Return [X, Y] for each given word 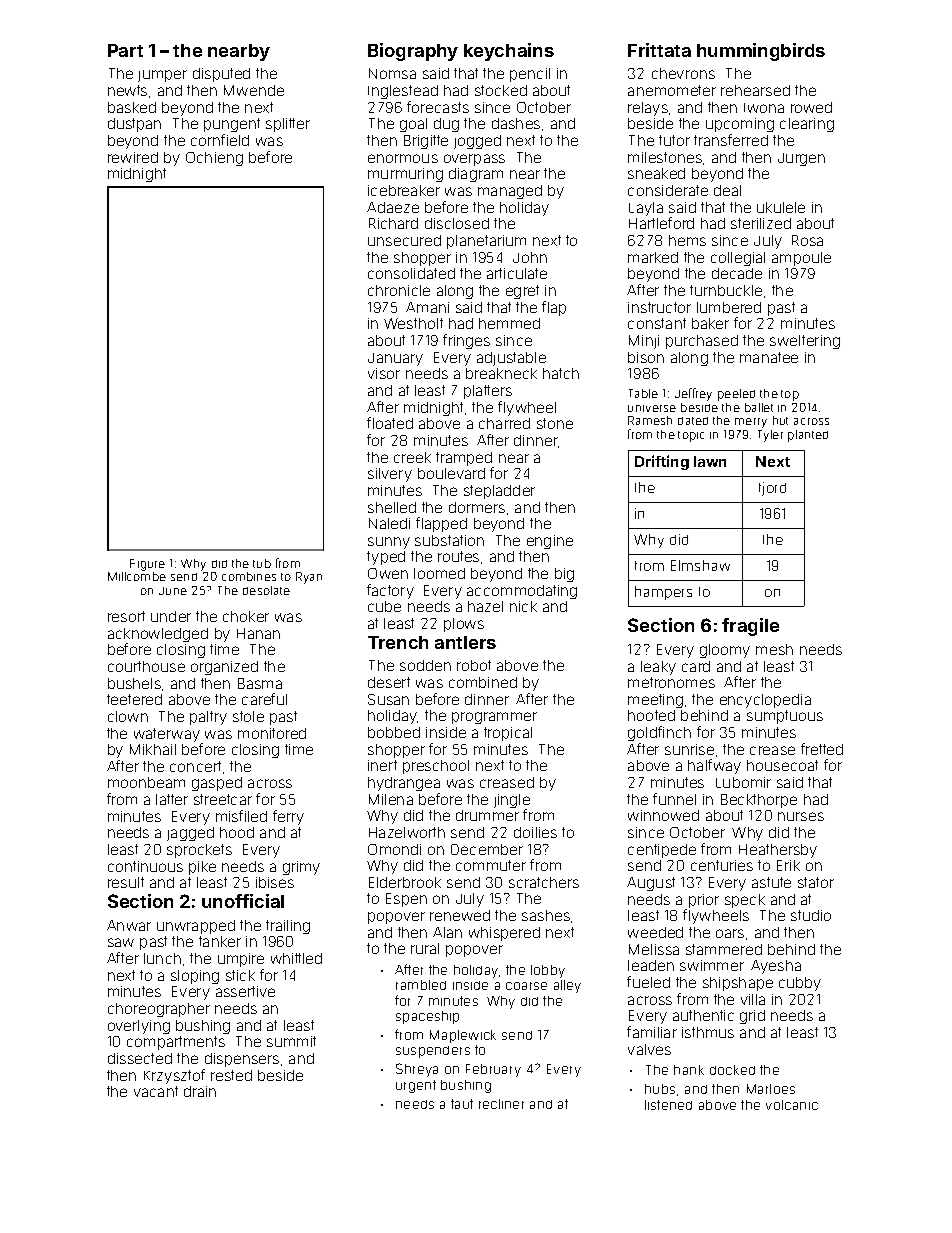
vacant [156, 1091]
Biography [413, 52]
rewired [133, 157]
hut [780, 420]
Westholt [413, 323]
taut [462, 1104]
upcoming [740, 125]
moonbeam [146, 782]
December [487, 849]
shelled [392, 507]
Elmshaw [700, 565]
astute [771, 882]
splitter [288, 125]
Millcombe [137, 576]
